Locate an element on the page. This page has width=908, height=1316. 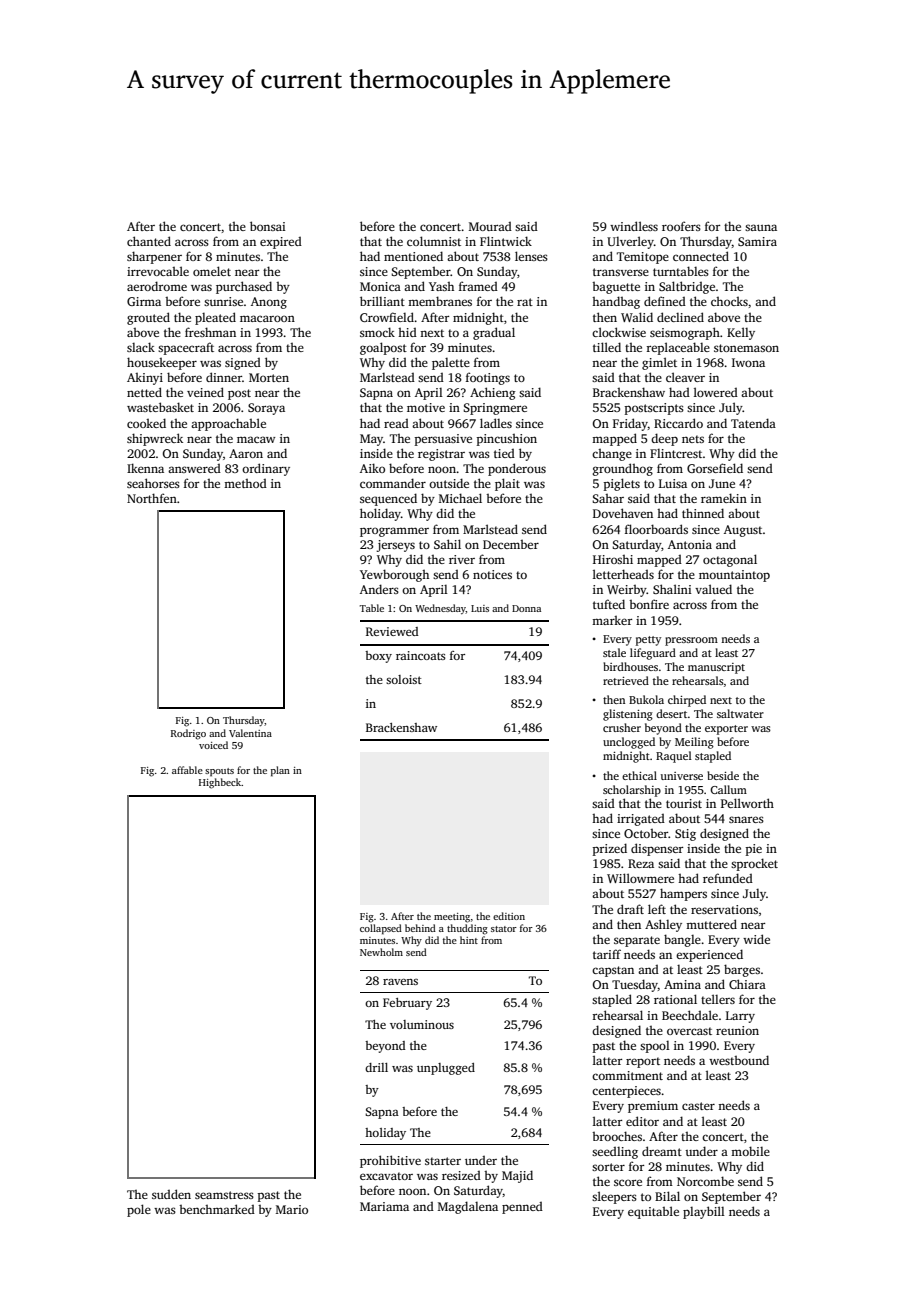
chanted is located at coordinates (149, 241).
